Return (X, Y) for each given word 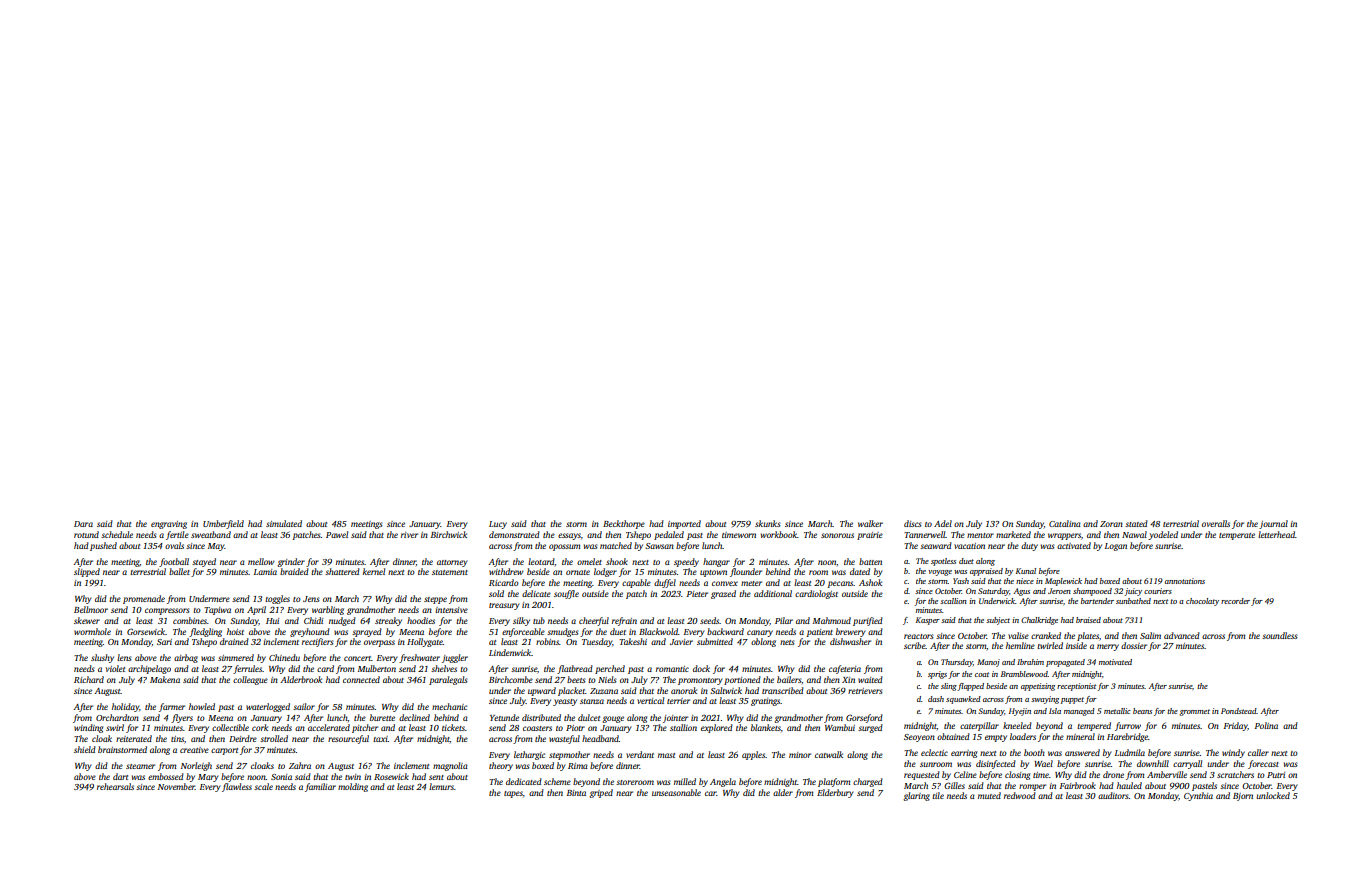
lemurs (441, 786)
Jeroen (1059, 591)
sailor (304, 706)
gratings (766, 702)
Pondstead (1238, 711)
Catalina (1065, 523)
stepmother (569, 755)
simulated (284, 523)
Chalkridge (1039, 621)
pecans (840, 584)
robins (547, 641)
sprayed (367, 632)
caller (1258, 752)
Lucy (498, 525)
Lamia (265, 572)
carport (224, 751)
